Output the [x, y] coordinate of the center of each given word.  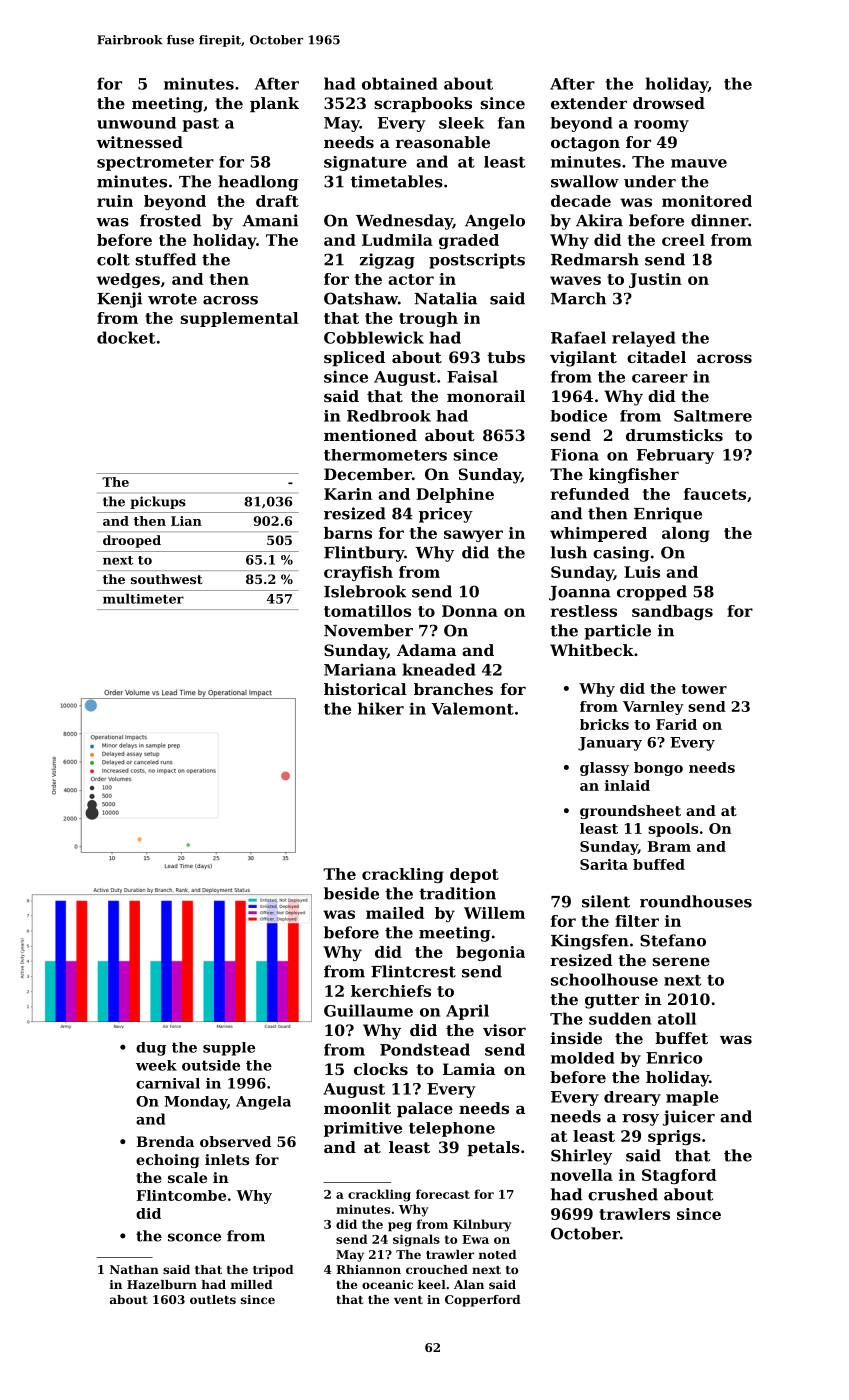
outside [211, 1065]
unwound [136, 123]
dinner [719, 220]
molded [583, 1058]
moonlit [357, 1108]
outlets [213, 1299]
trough [428, 319]
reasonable [443, 142]
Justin [655, 280]
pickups [158, 502]
